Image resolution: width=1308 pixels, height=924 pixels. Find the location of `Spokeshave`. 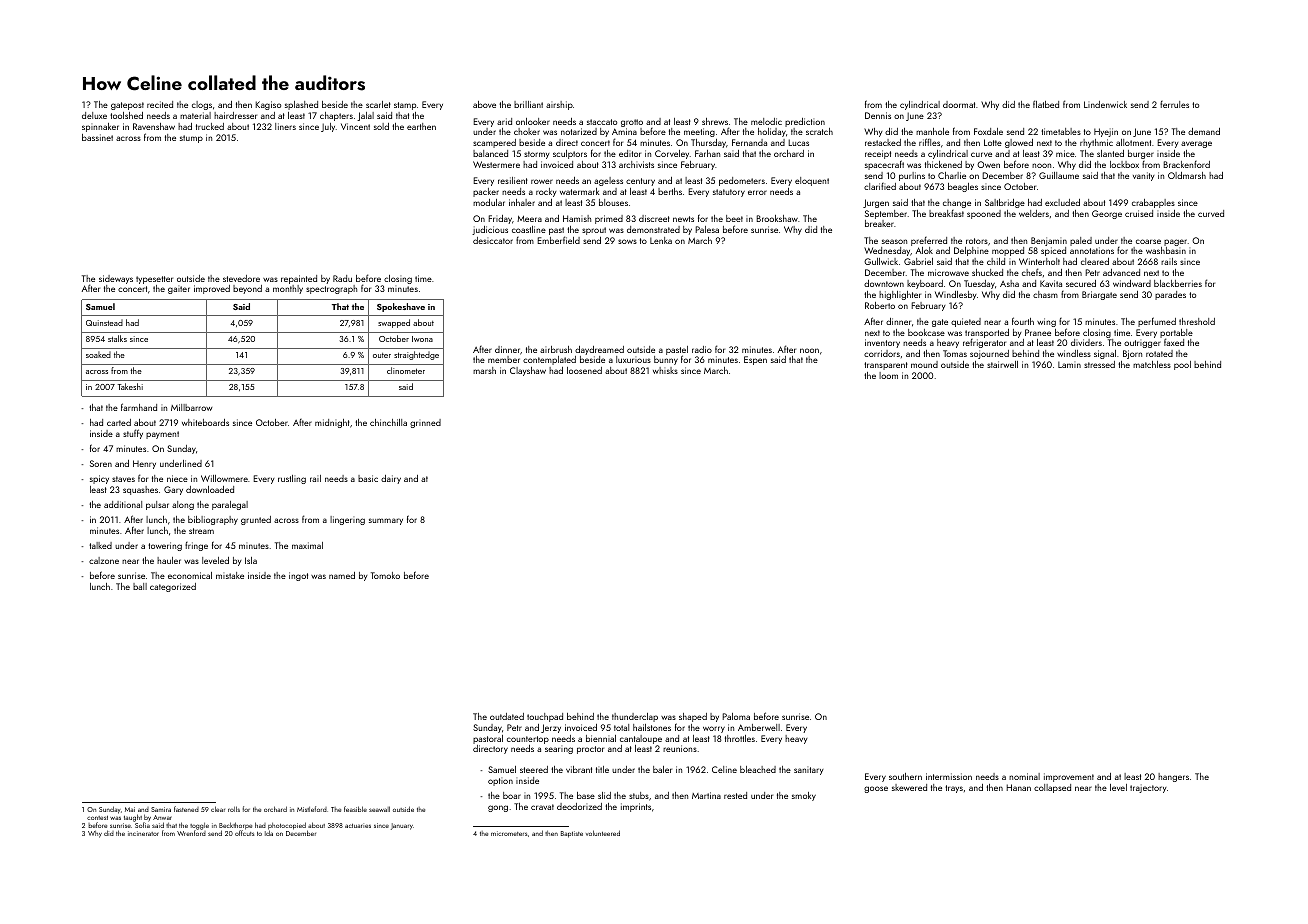

Spokeshave is located at coordinates (401, 307).
